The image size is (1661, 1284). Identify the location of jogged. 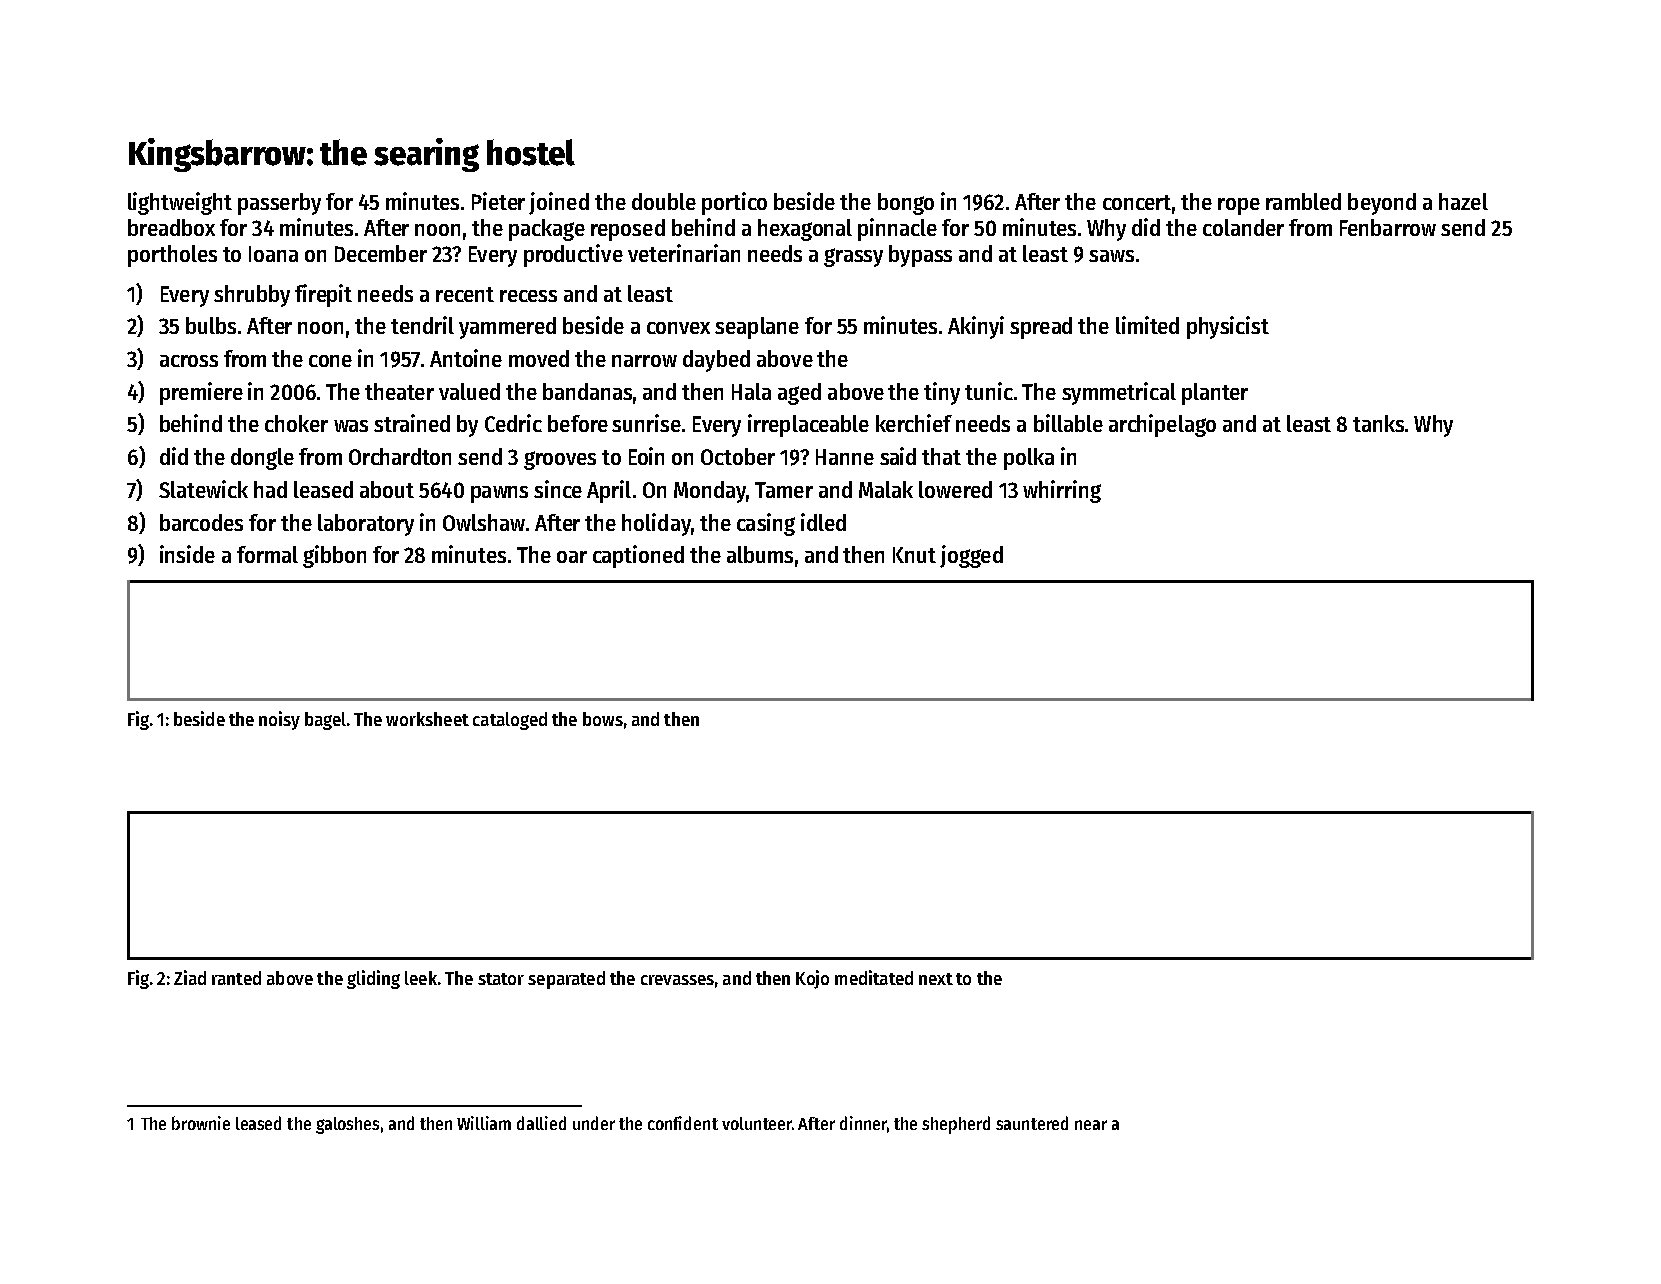
(971, 556).
